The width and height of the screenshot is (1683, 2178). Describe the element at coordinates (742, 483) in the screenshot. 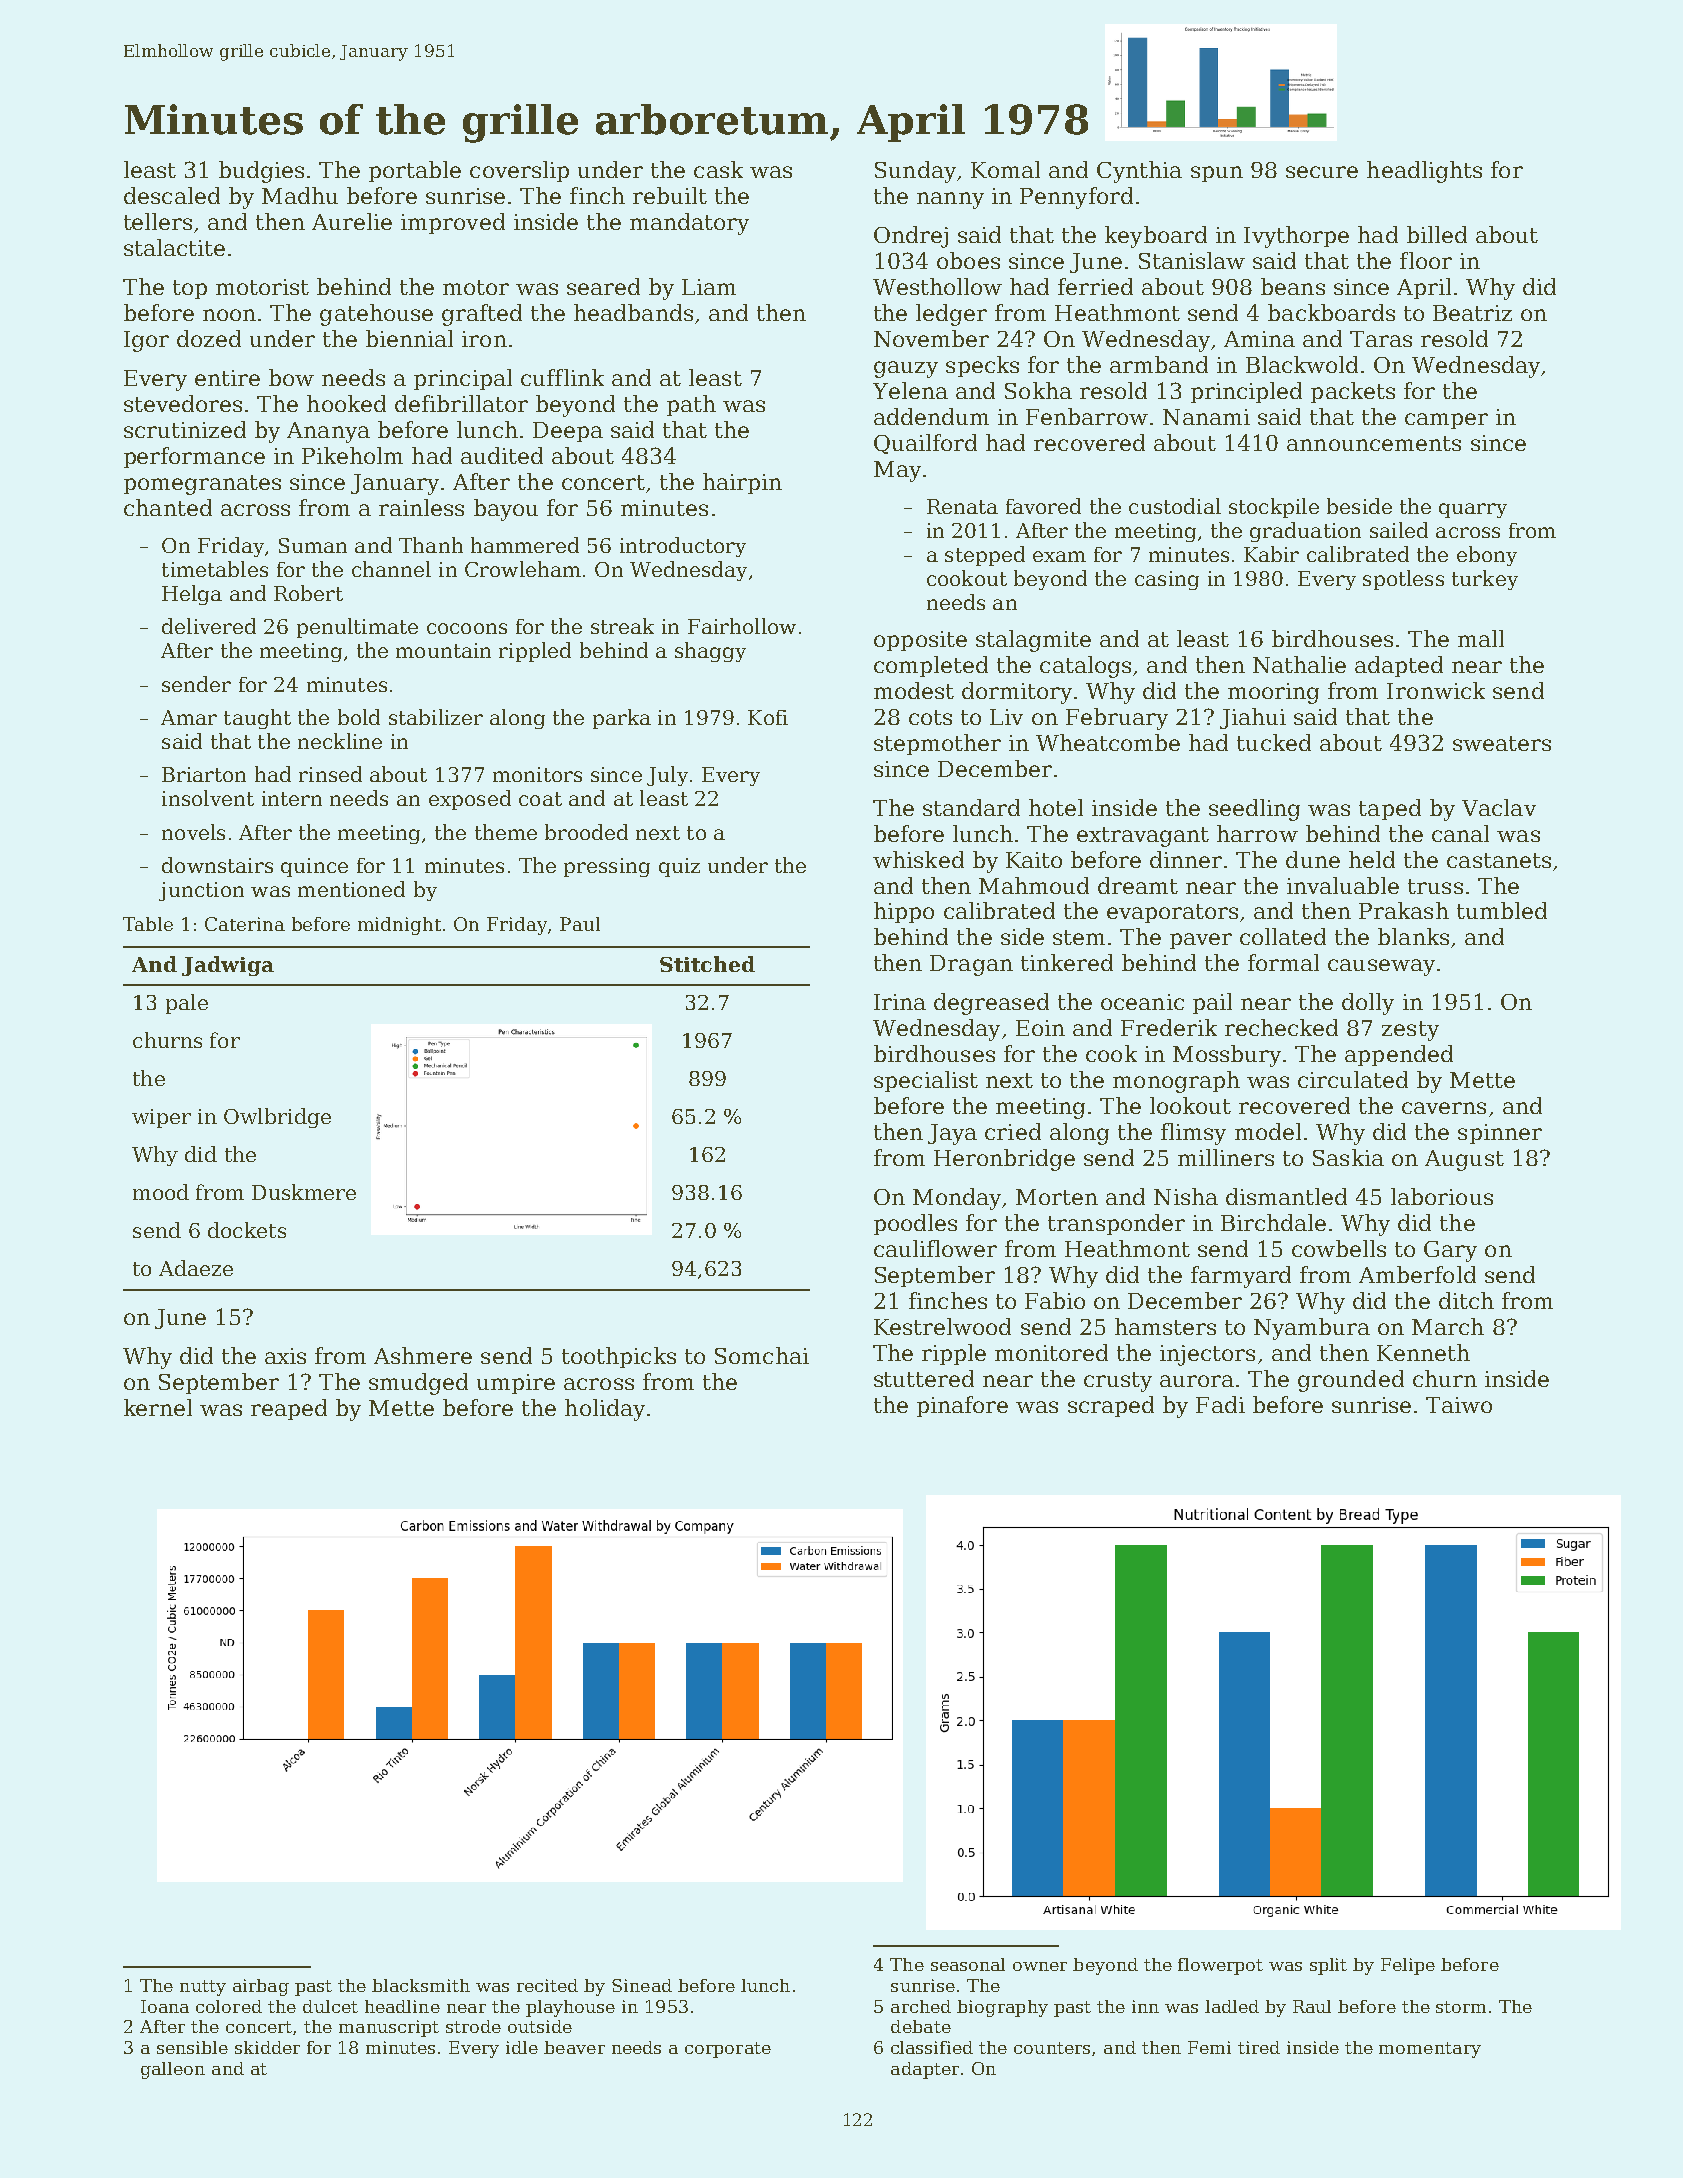

I see `hairpin` at that location.
